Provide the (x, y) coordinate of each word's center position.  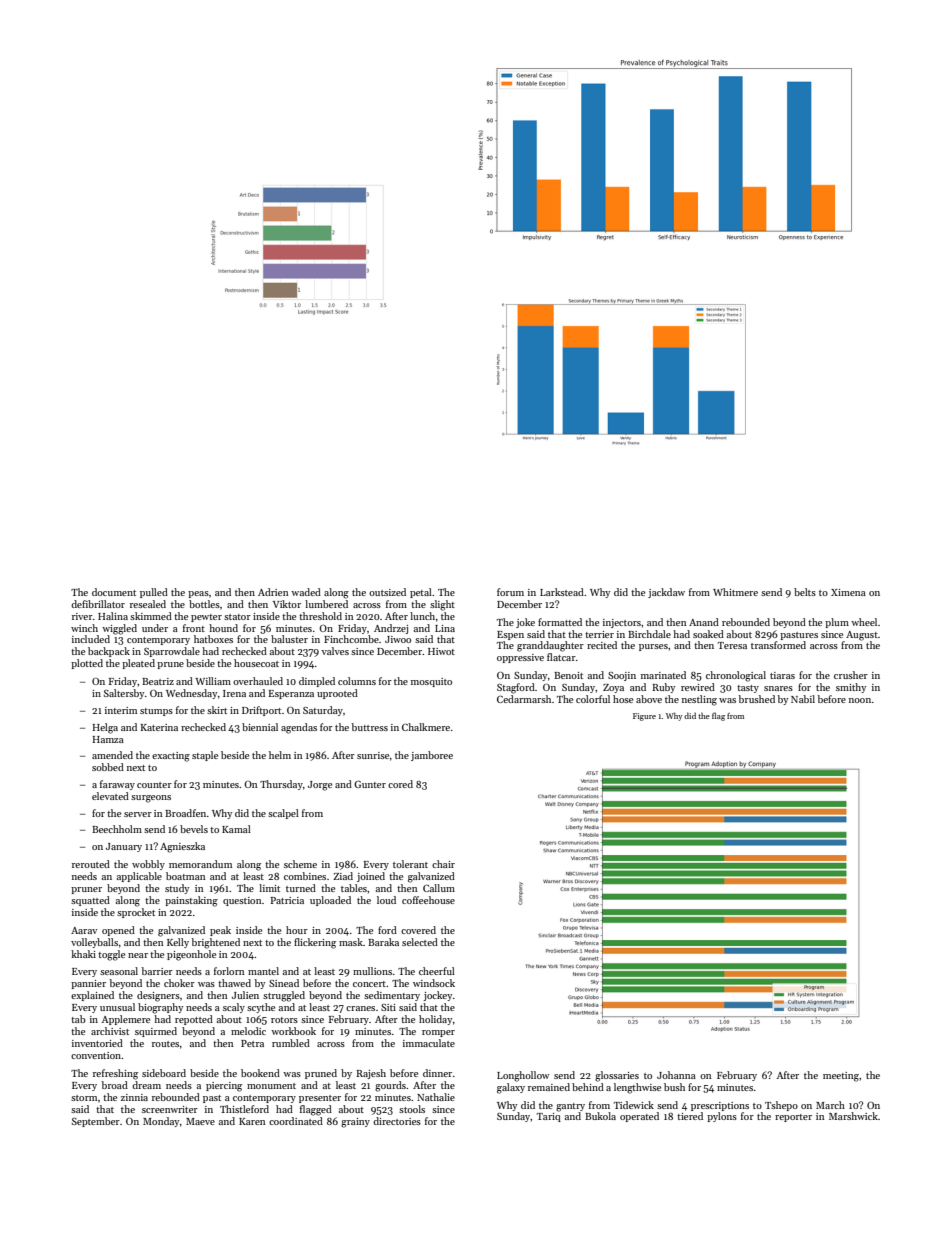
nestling (699, 700)
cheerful (437, 971)
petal (421, 593)
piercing (224, 1087)
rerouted (91, 864)
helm (280, 755)
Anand (704, 622)
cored (400, 784)
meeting (841, 1077)
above (649, 699)
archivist (110, 1031)
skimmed (151, 616)
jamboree (432, 756)
